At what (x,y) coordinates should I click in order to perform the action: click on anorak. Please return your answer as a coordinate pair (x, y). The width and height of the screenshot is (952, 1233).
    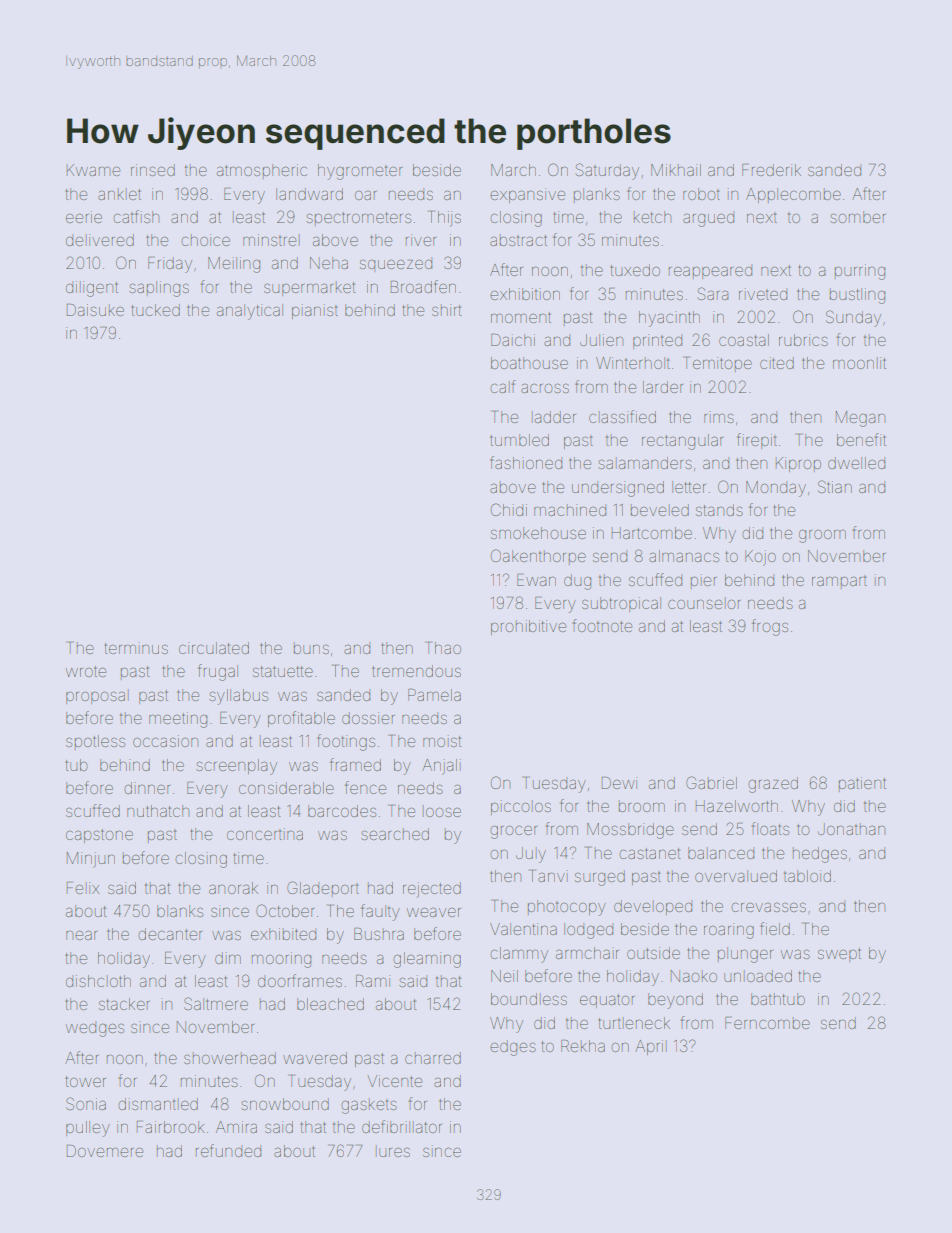
    Looking at the image, I should click on (233, 888).
